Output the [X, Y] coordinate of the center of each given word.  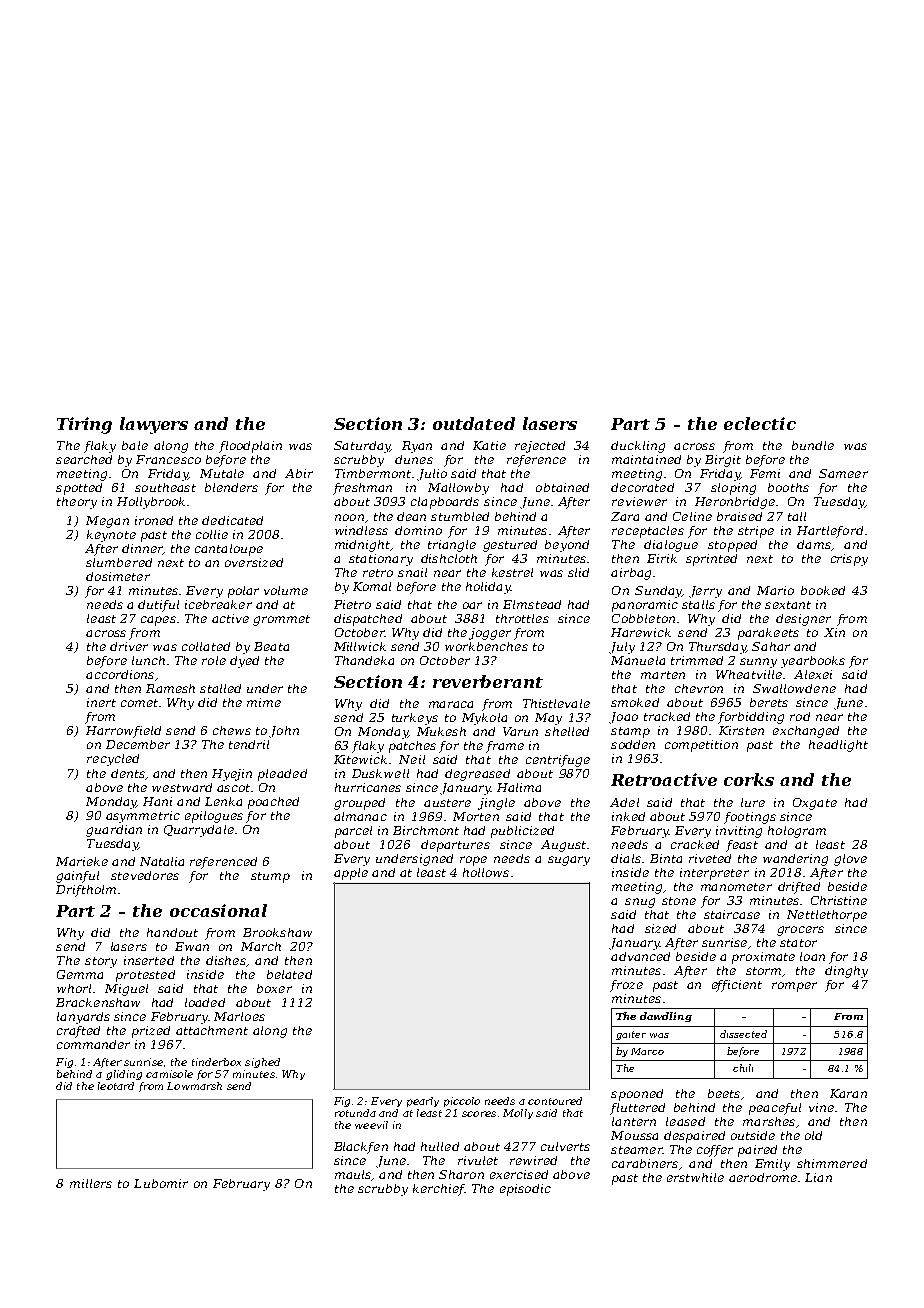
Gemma [80, 974]
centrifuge [558, 761]
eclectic [760, 423]
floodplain [250, 447]
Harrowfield [123, 732]
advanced [640, 956]
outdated [474, 423]
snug [640, 903]
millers [91, 1183]
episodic [525, 1190]
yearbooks [813, 662]
